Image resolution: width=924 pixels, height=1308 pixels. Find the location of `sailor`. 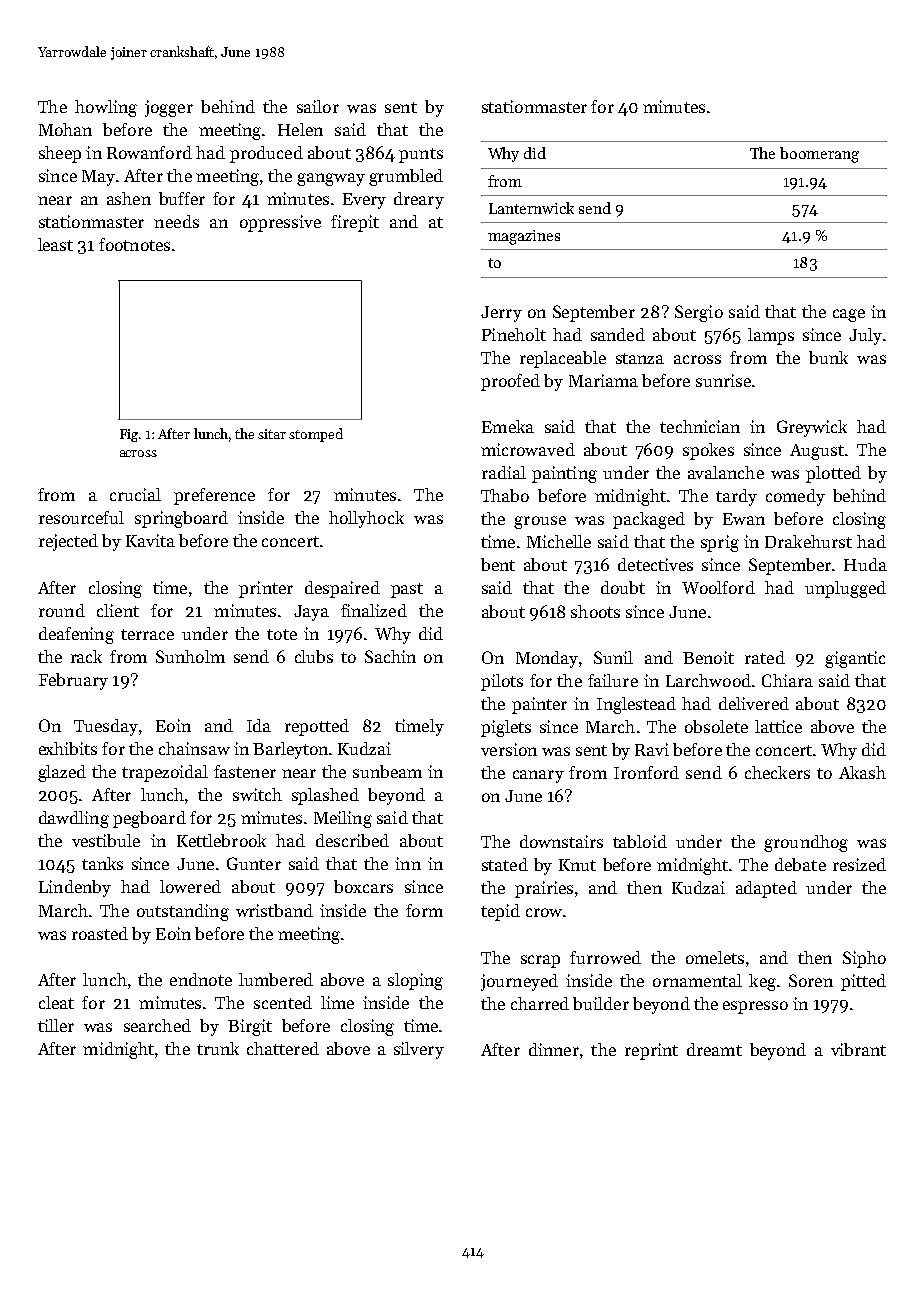

sailor is located at coordinates (318, 106).
